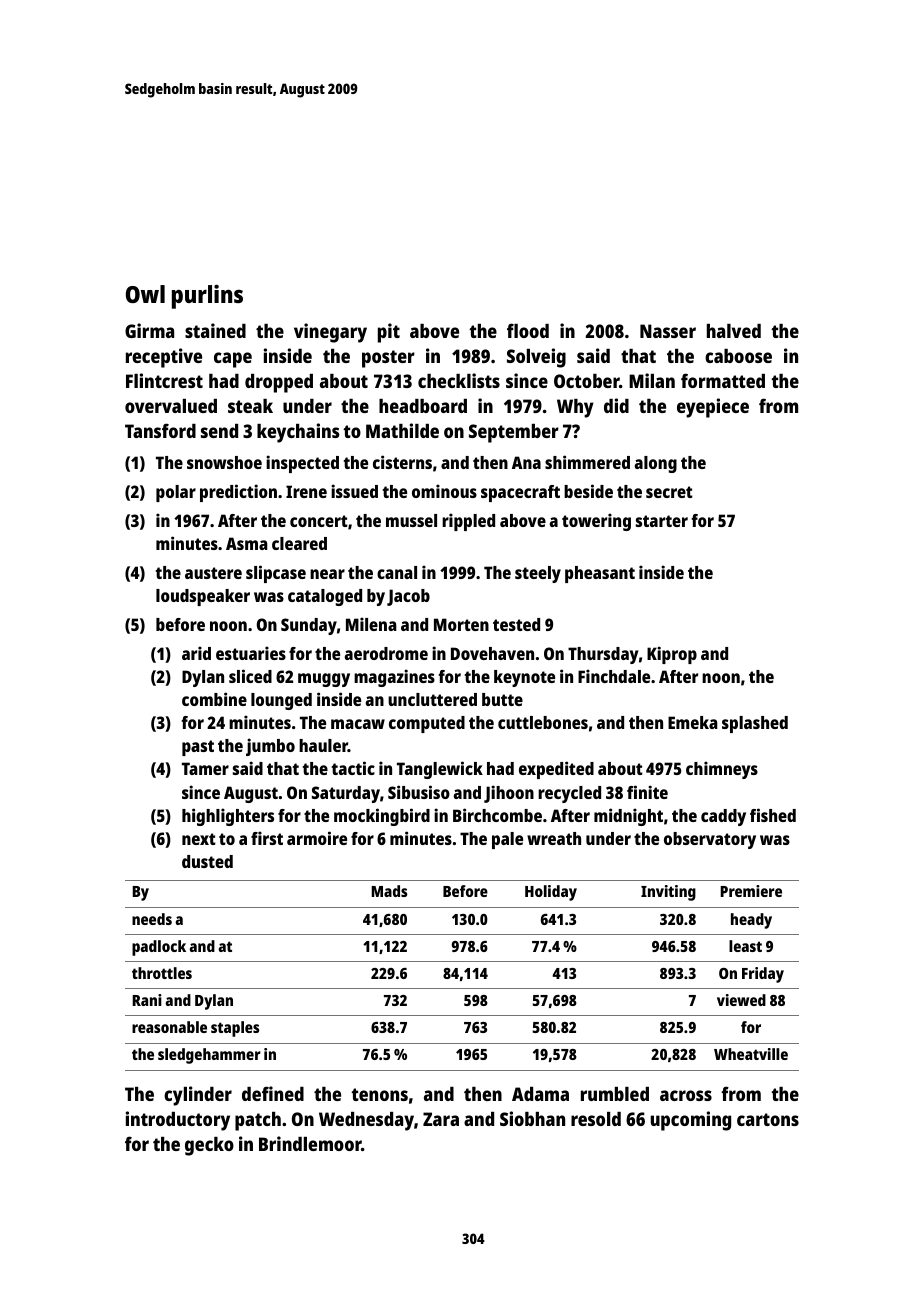 This screenshot has width=924, height=1311. Describe the element at coordinates (209, 1146) in the screenshot. I see `gecko` at that location.
